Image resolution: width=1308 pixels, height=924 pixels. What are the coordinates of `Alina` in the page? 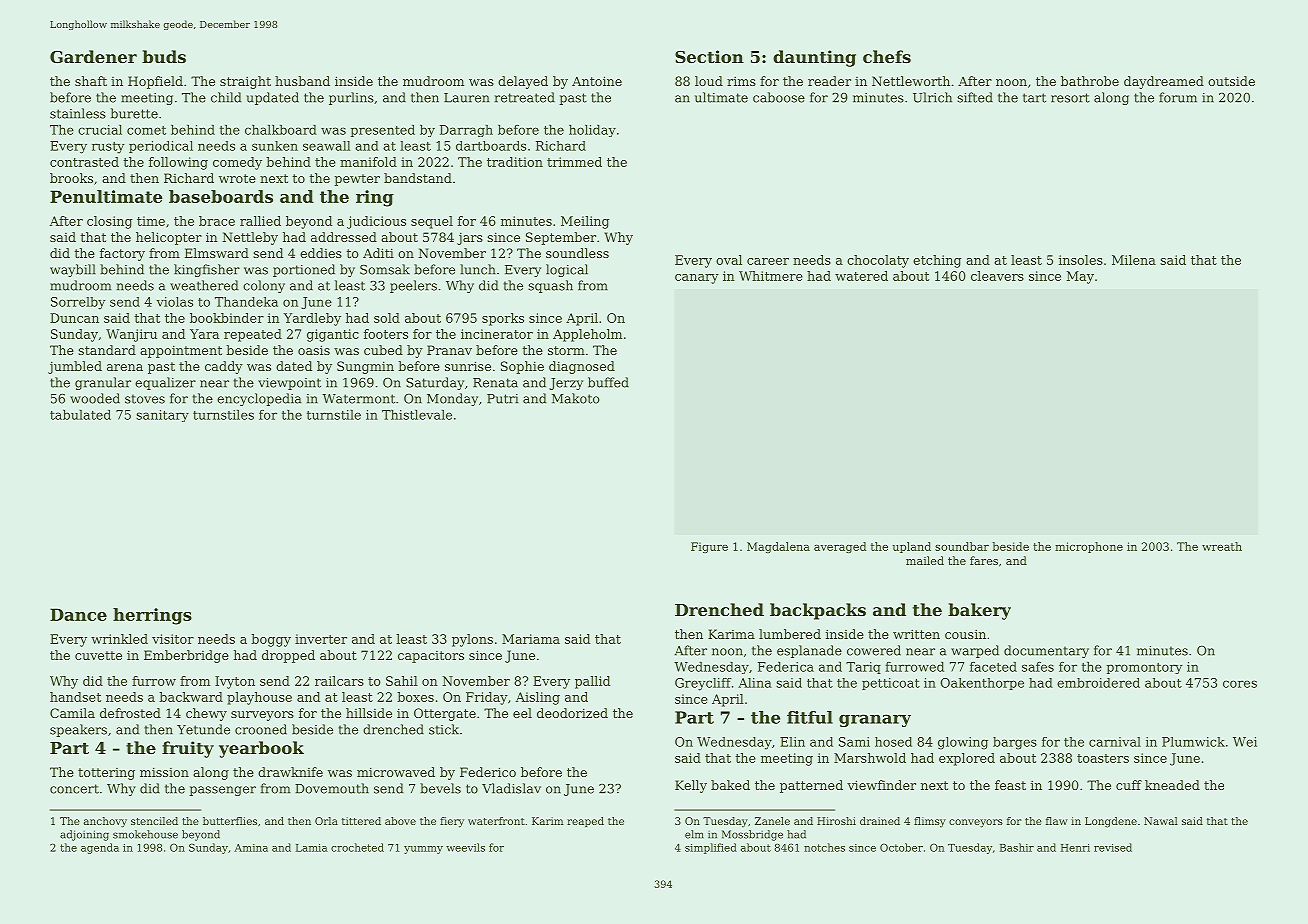 It's located at (755, 683).
